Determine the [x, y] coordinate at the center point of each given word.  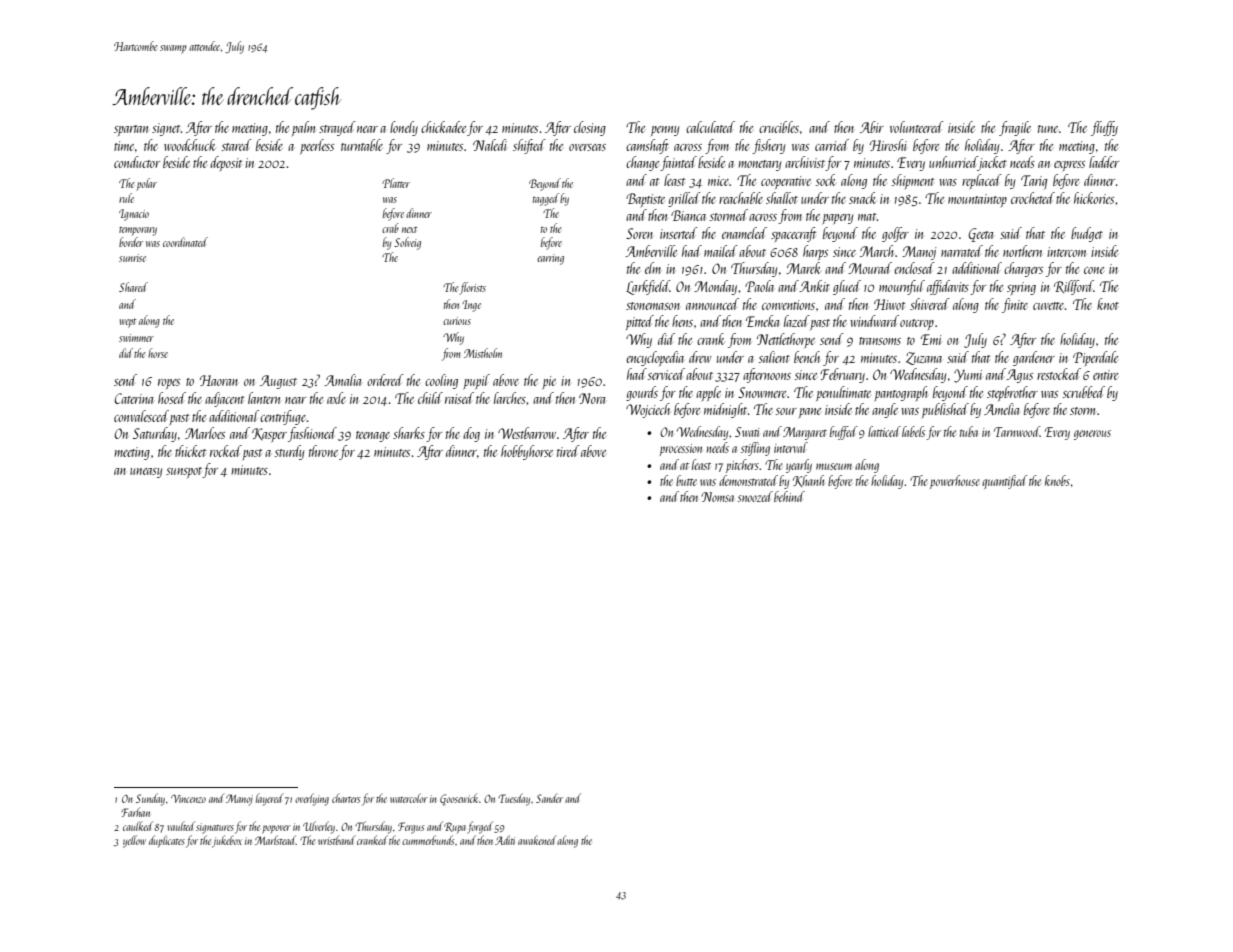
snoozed [755, 496]
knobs [1057, 480]
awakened [537, 840]
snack [863, 198]
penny [665, 131]
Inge [471, 306]
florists [472, 288]
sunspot [184, 472]
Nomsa [717, 497]
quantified [1005, 482]
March [877, 251]
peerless [317, 146]
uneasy [146, 473]
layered [270, 799]
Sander [549, 798]
